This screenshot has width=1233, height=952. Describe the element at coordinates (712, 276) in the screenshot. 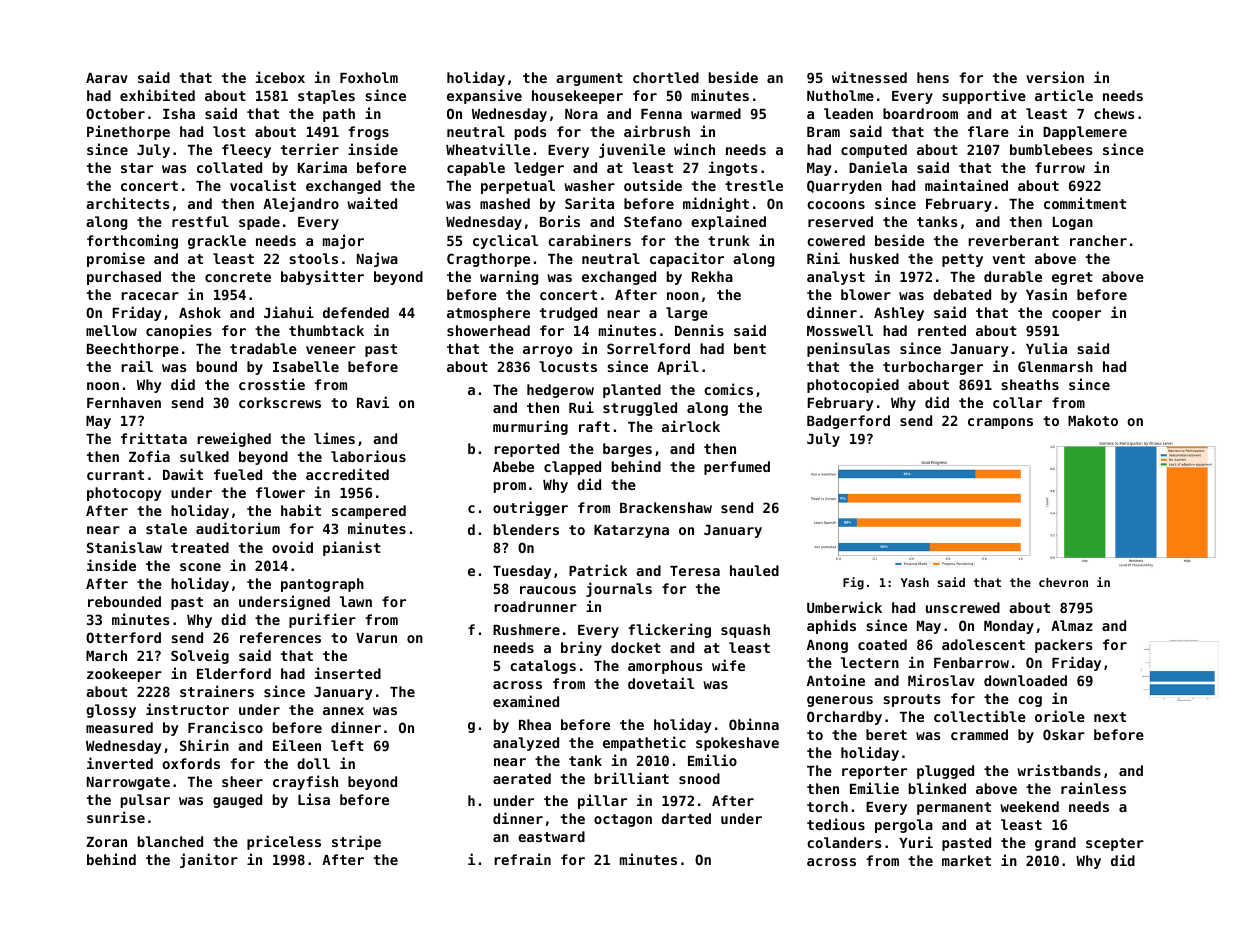

I see `Rekha` at that location.
